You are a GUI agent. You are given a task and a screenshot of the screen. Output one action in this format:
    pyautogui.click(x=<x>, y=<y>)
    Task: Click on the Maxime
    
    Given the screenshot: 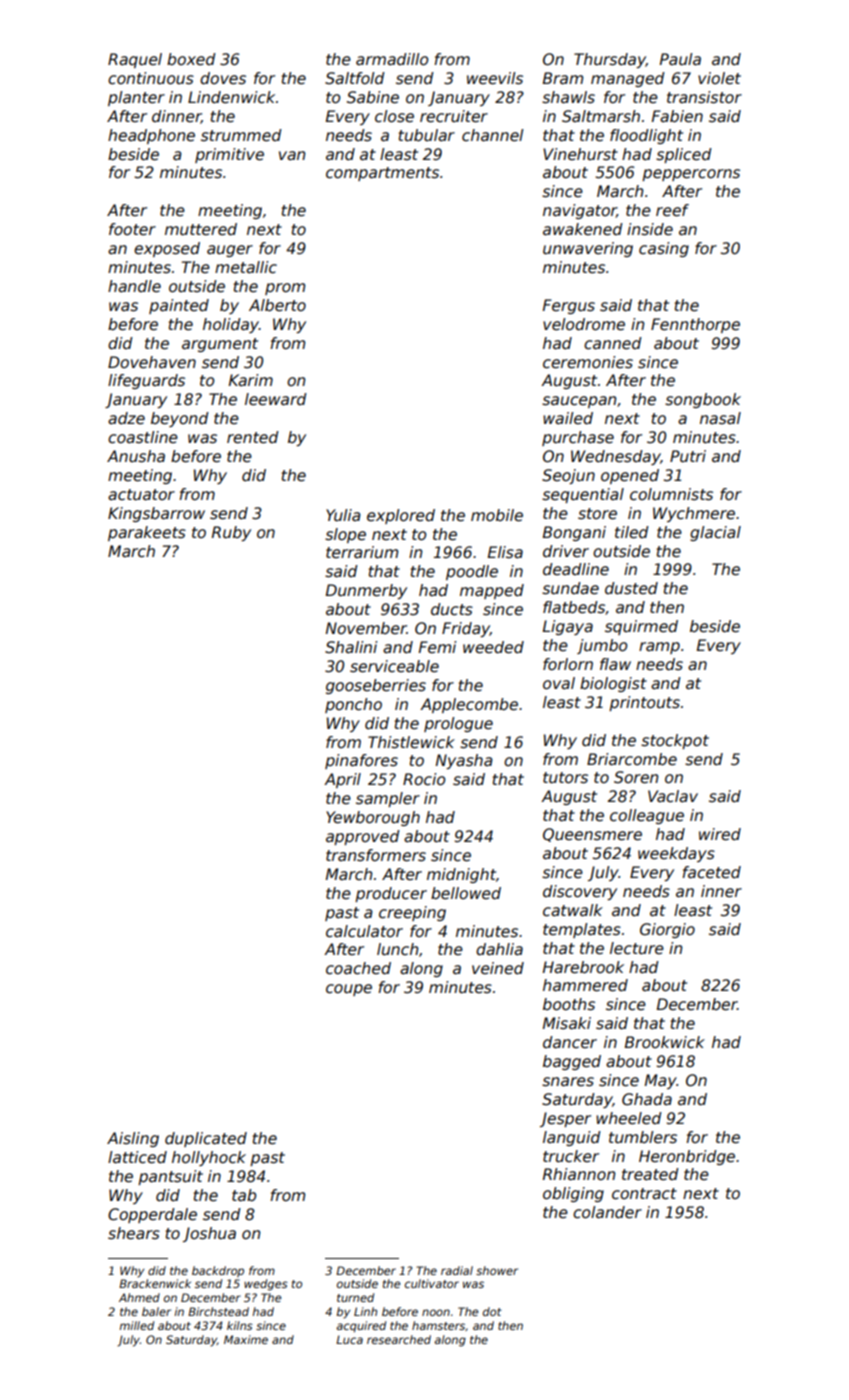 What is the action you would take?
    pyautogui.click(x=246, y=1339)
